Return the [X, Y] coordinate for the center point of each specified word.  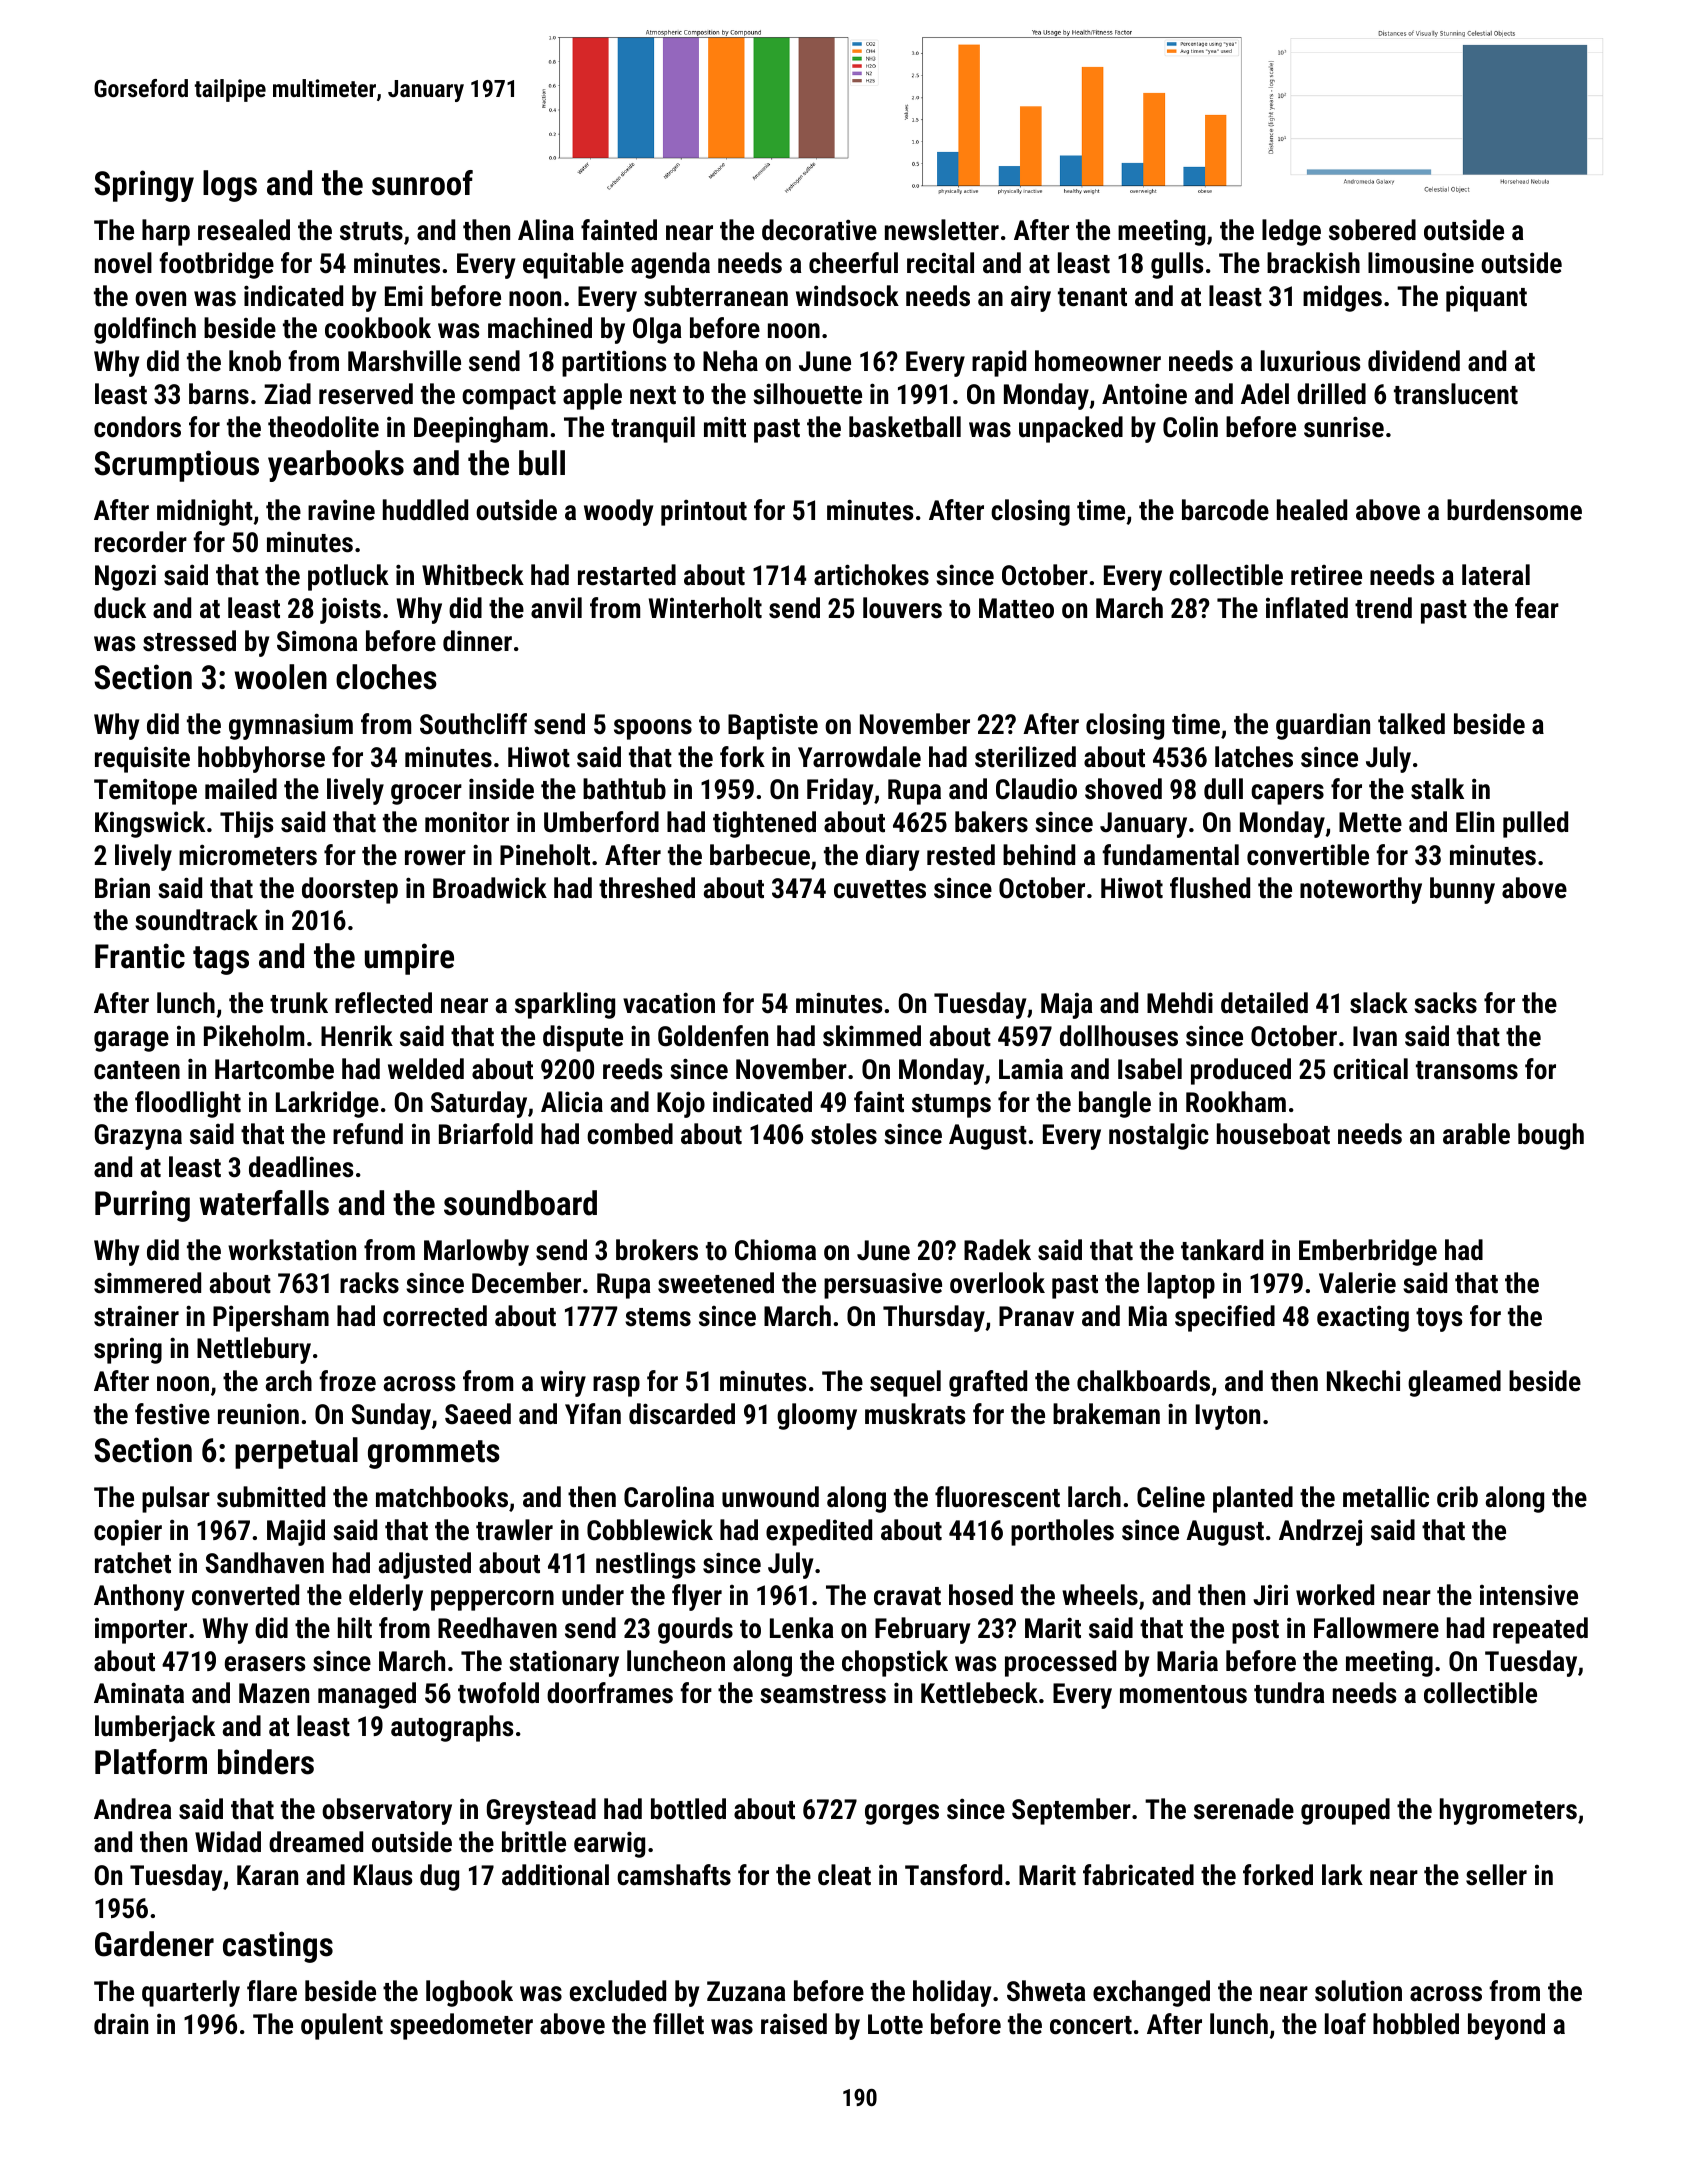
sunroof [422, 183]
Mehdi [1180, 1003]
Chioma [775, 1250]
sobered [1372, 230]
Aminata [139, 1693]
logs [230, 186]
